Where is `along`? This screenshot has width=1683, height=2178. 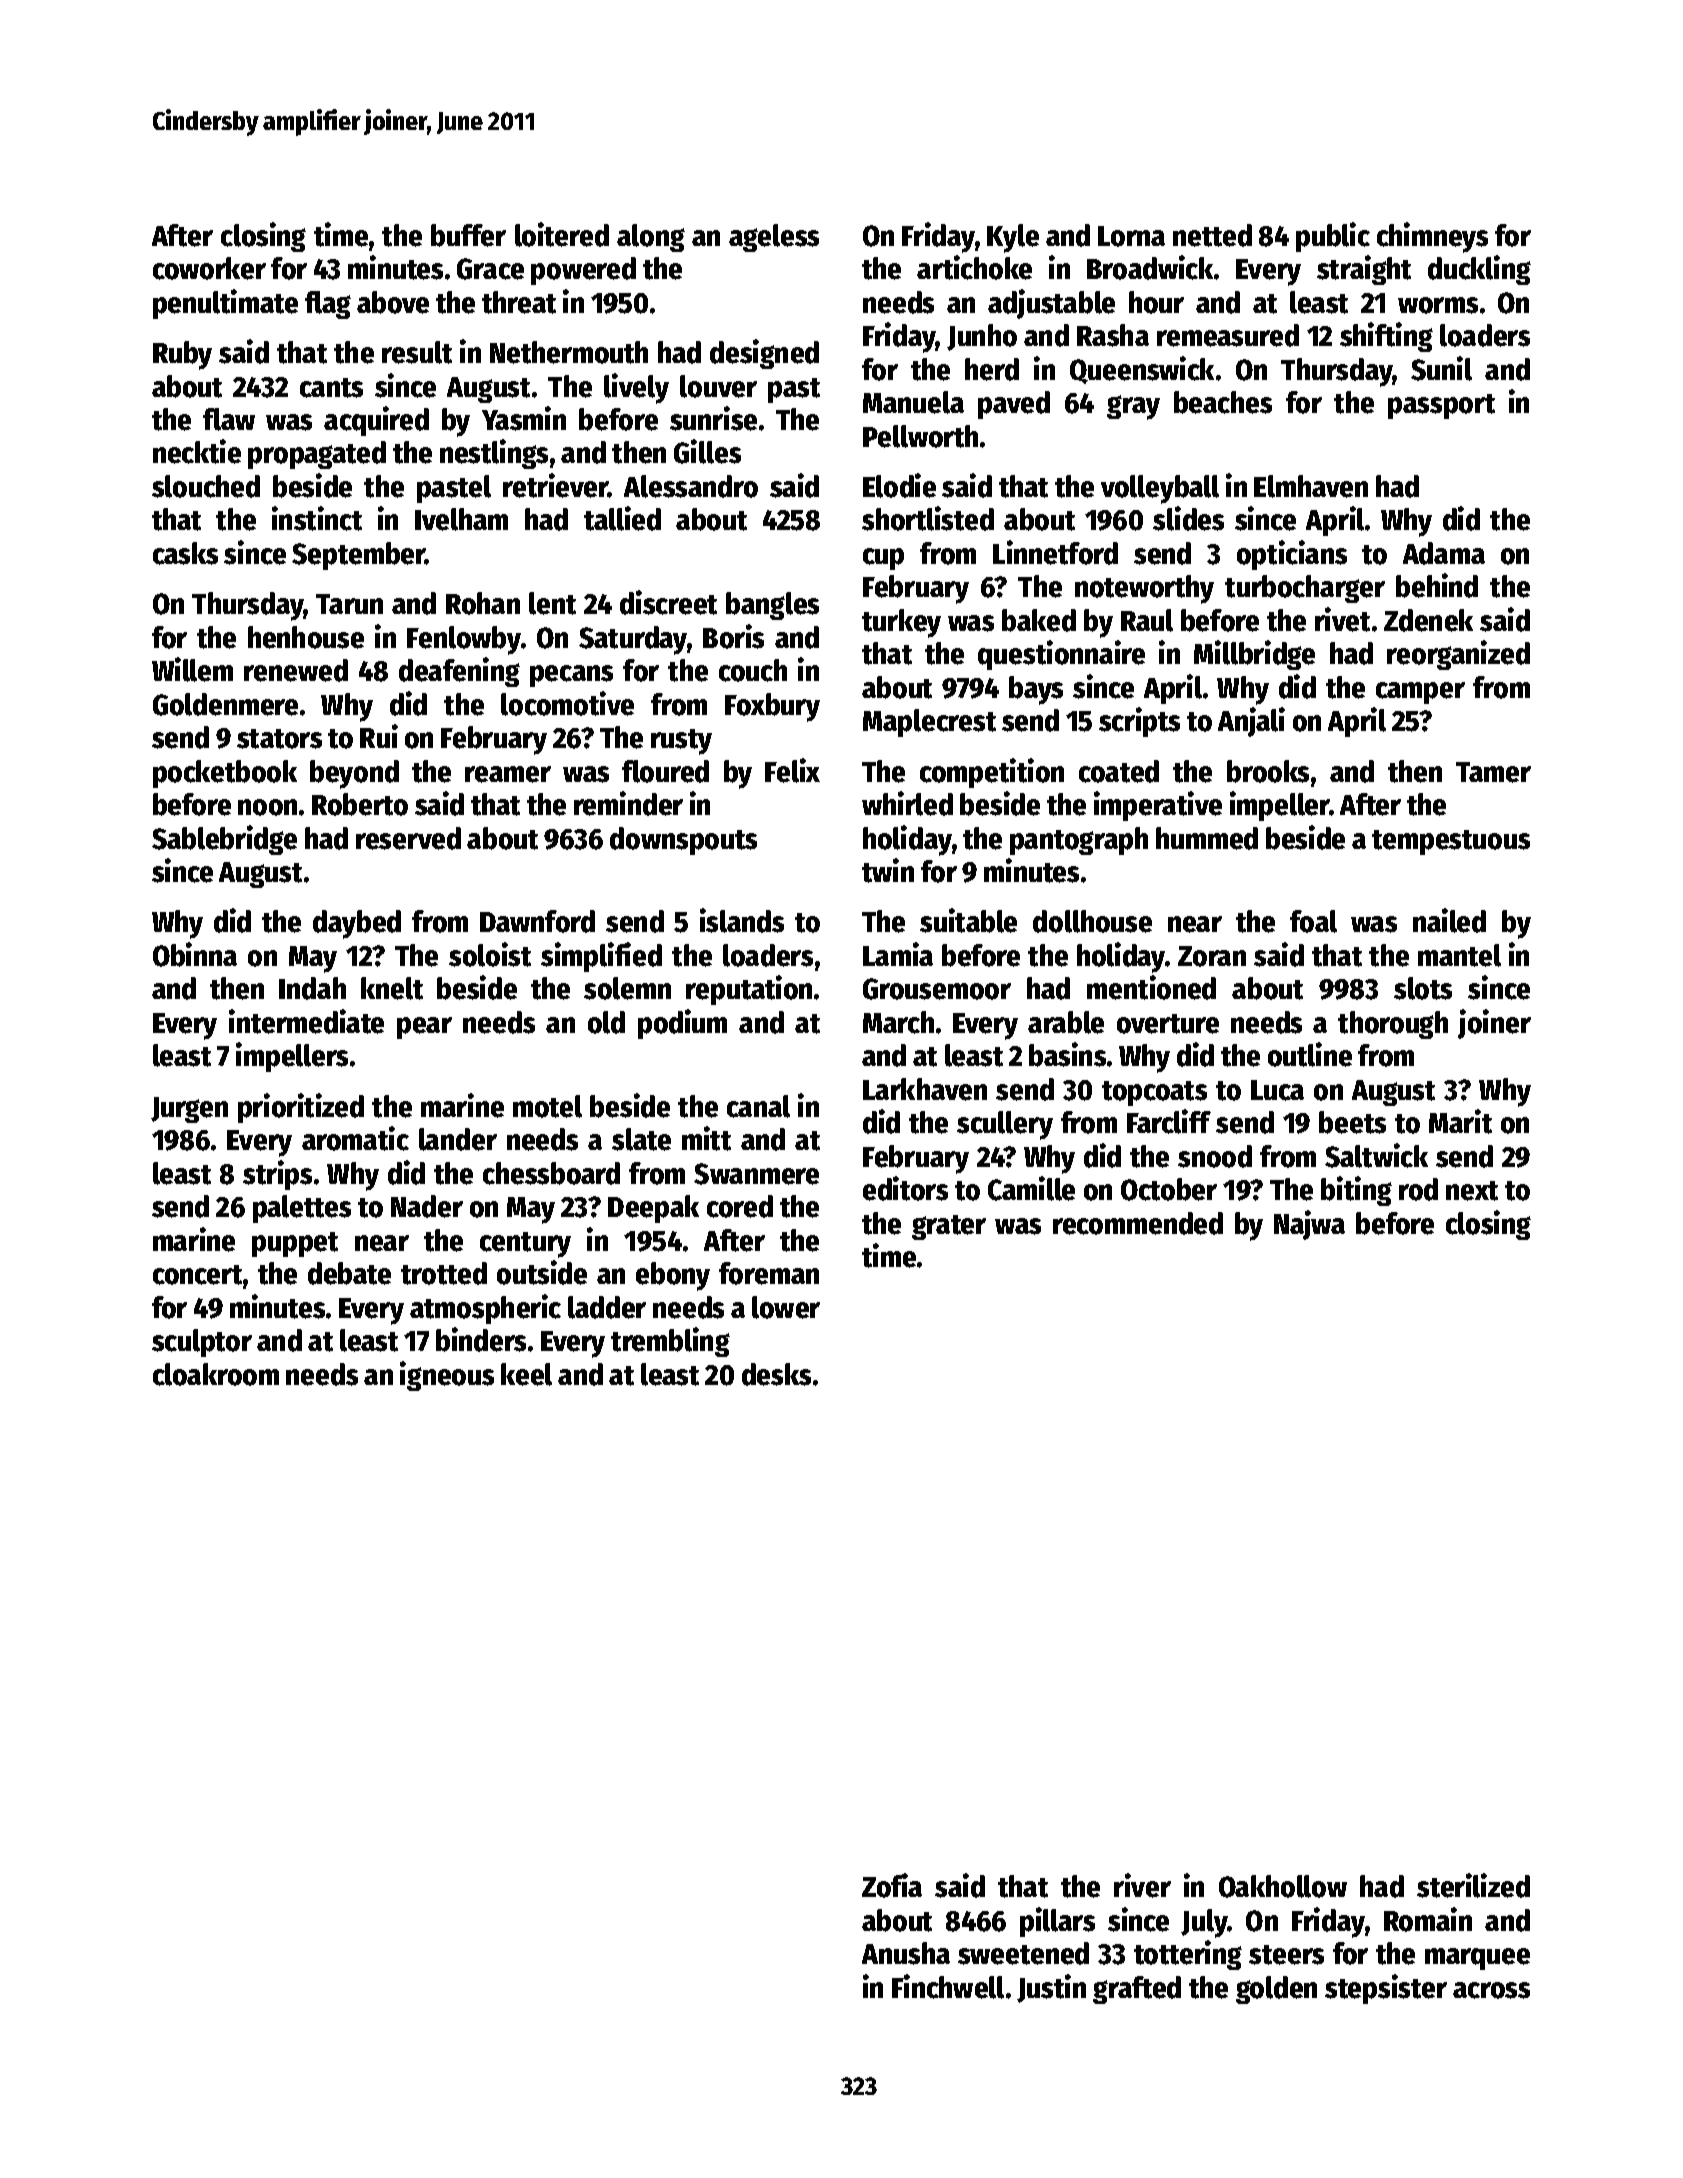
along is located at coordinates (651, 238).
